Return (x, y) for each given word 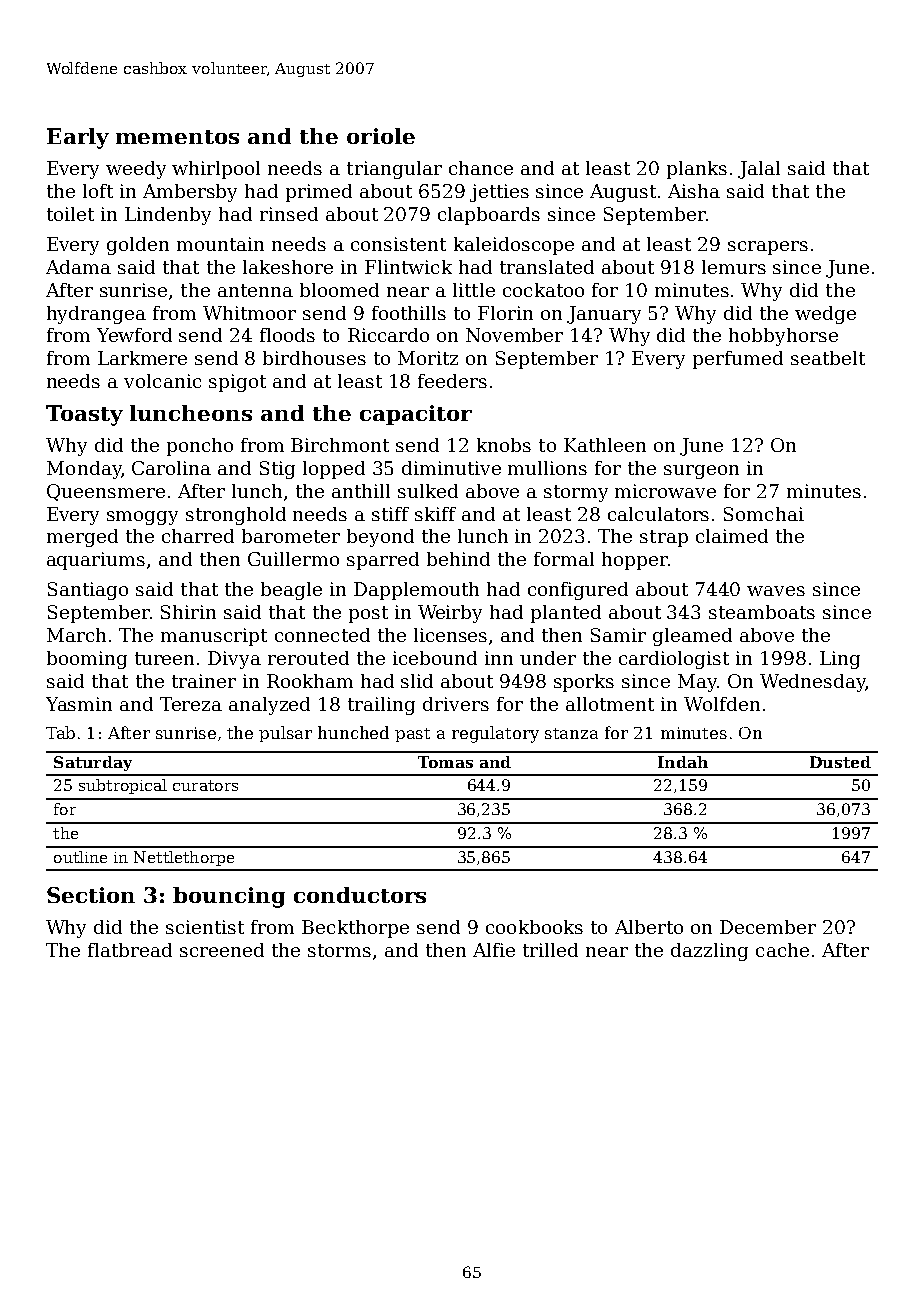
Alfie (494, 950)
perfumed (738, 360)
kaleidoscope (514, 246)
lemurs (734, 267)
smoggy (142, 518)
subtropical (123, 786)
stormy (576, 493)
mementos (177, 137)
